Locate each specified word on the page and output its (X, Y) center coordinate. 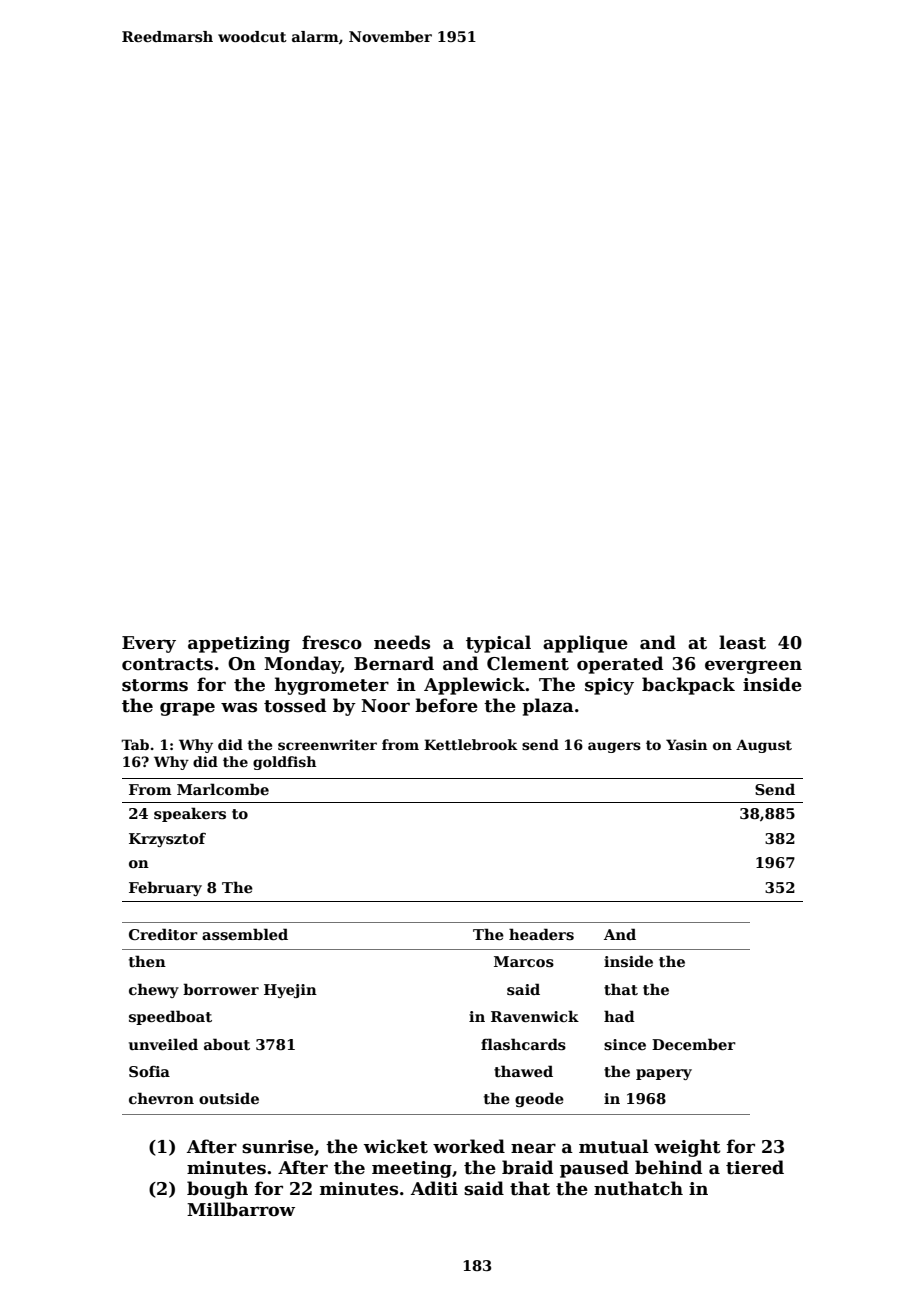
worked (469, 1146)
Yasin (686, 744)
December (694, 1044)
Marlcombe (223, 789)
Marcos (524, 962)
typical (498, 644)
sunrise (278, 1147)
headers (541, 934)
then (147, 961)
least (742, 642)
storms (155, 685)
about (227, 1044)
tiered (755, 1167)
